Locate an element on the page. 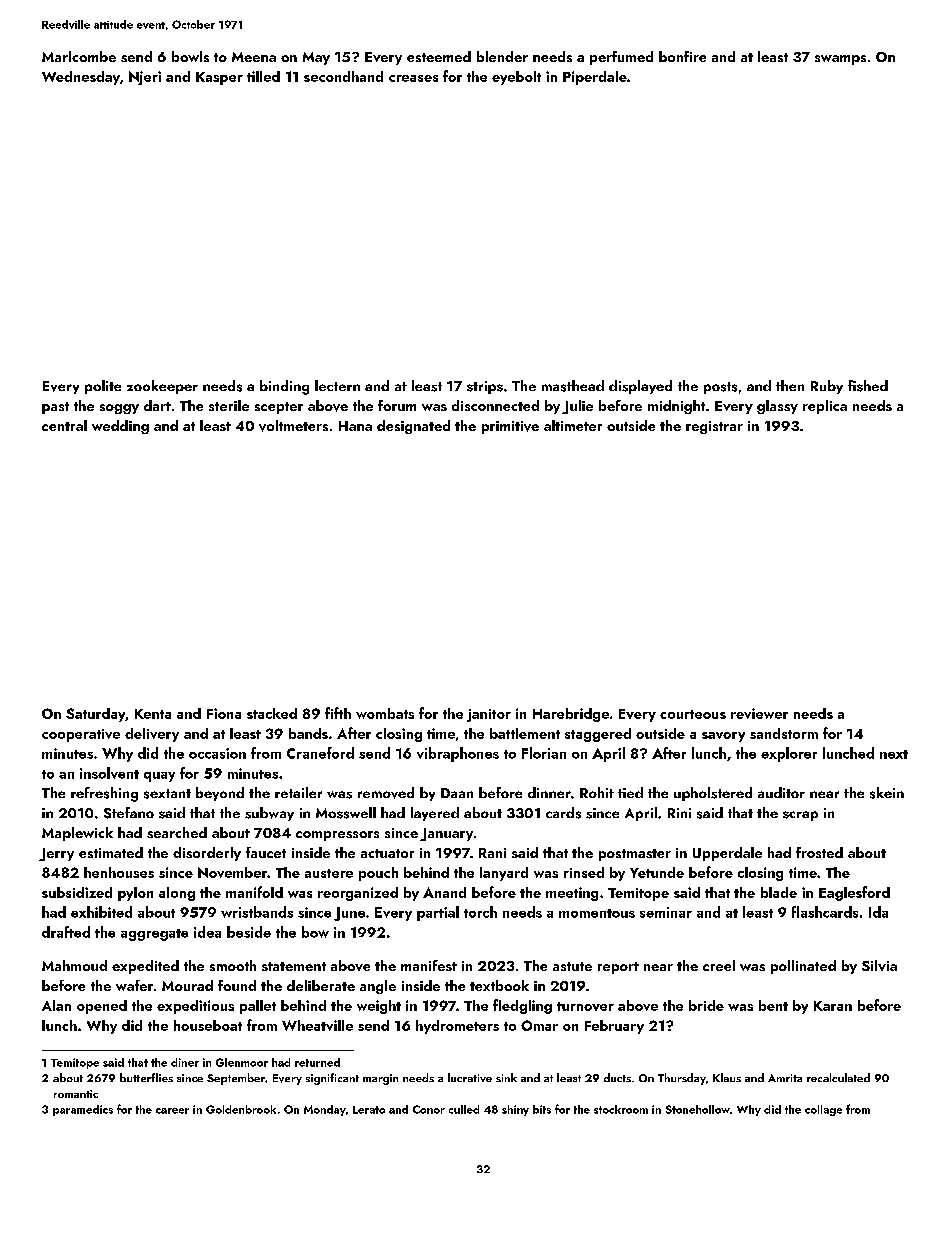 The width and height of the document is (952, 1233). blender is located at coordinates (502, 56).
